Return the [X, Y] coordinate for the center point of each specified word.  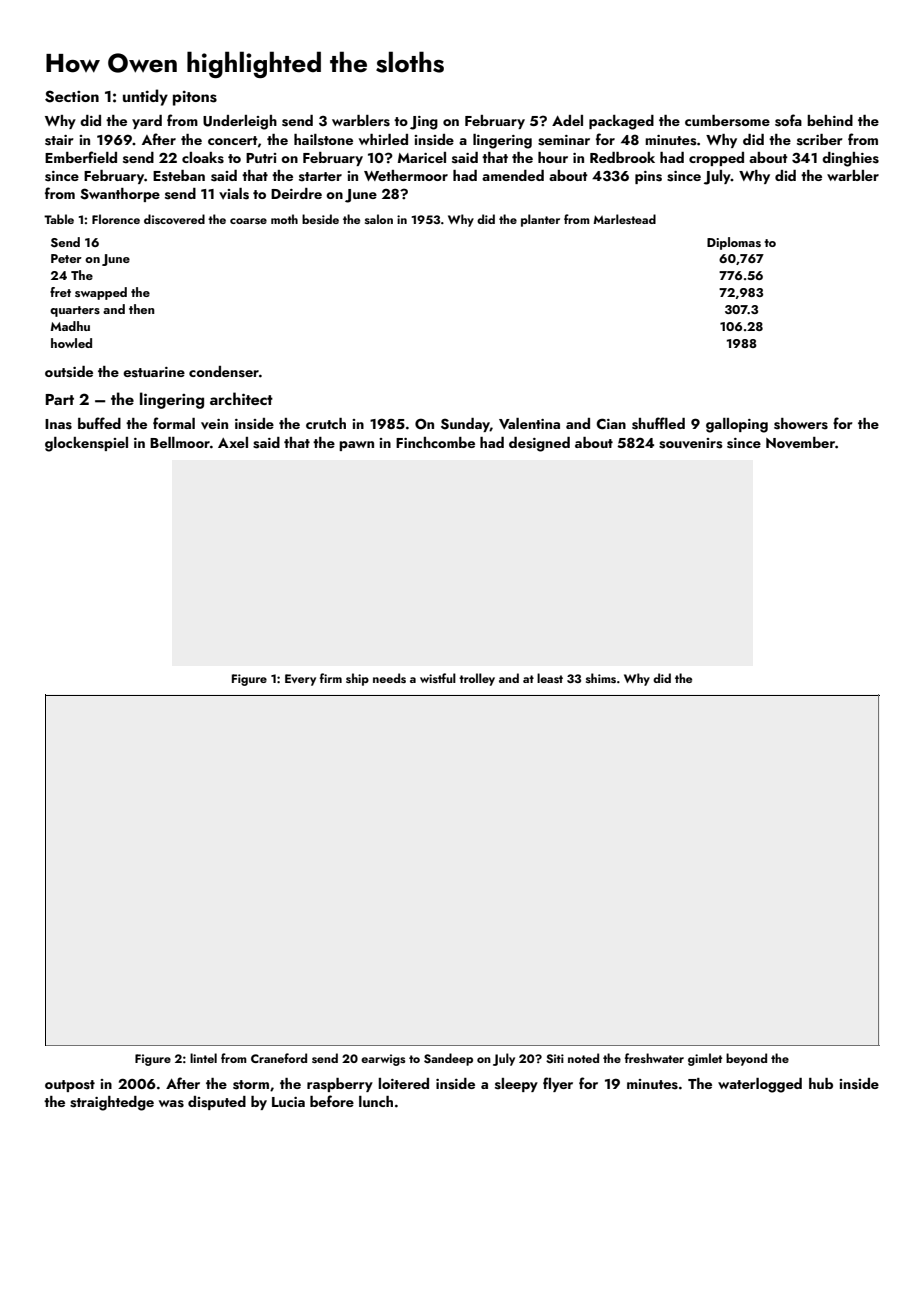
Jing [424, 123]
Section [72, 96]
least [550, 678]
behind [830, 120]
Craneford [279, 1058]
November [800, 442]
